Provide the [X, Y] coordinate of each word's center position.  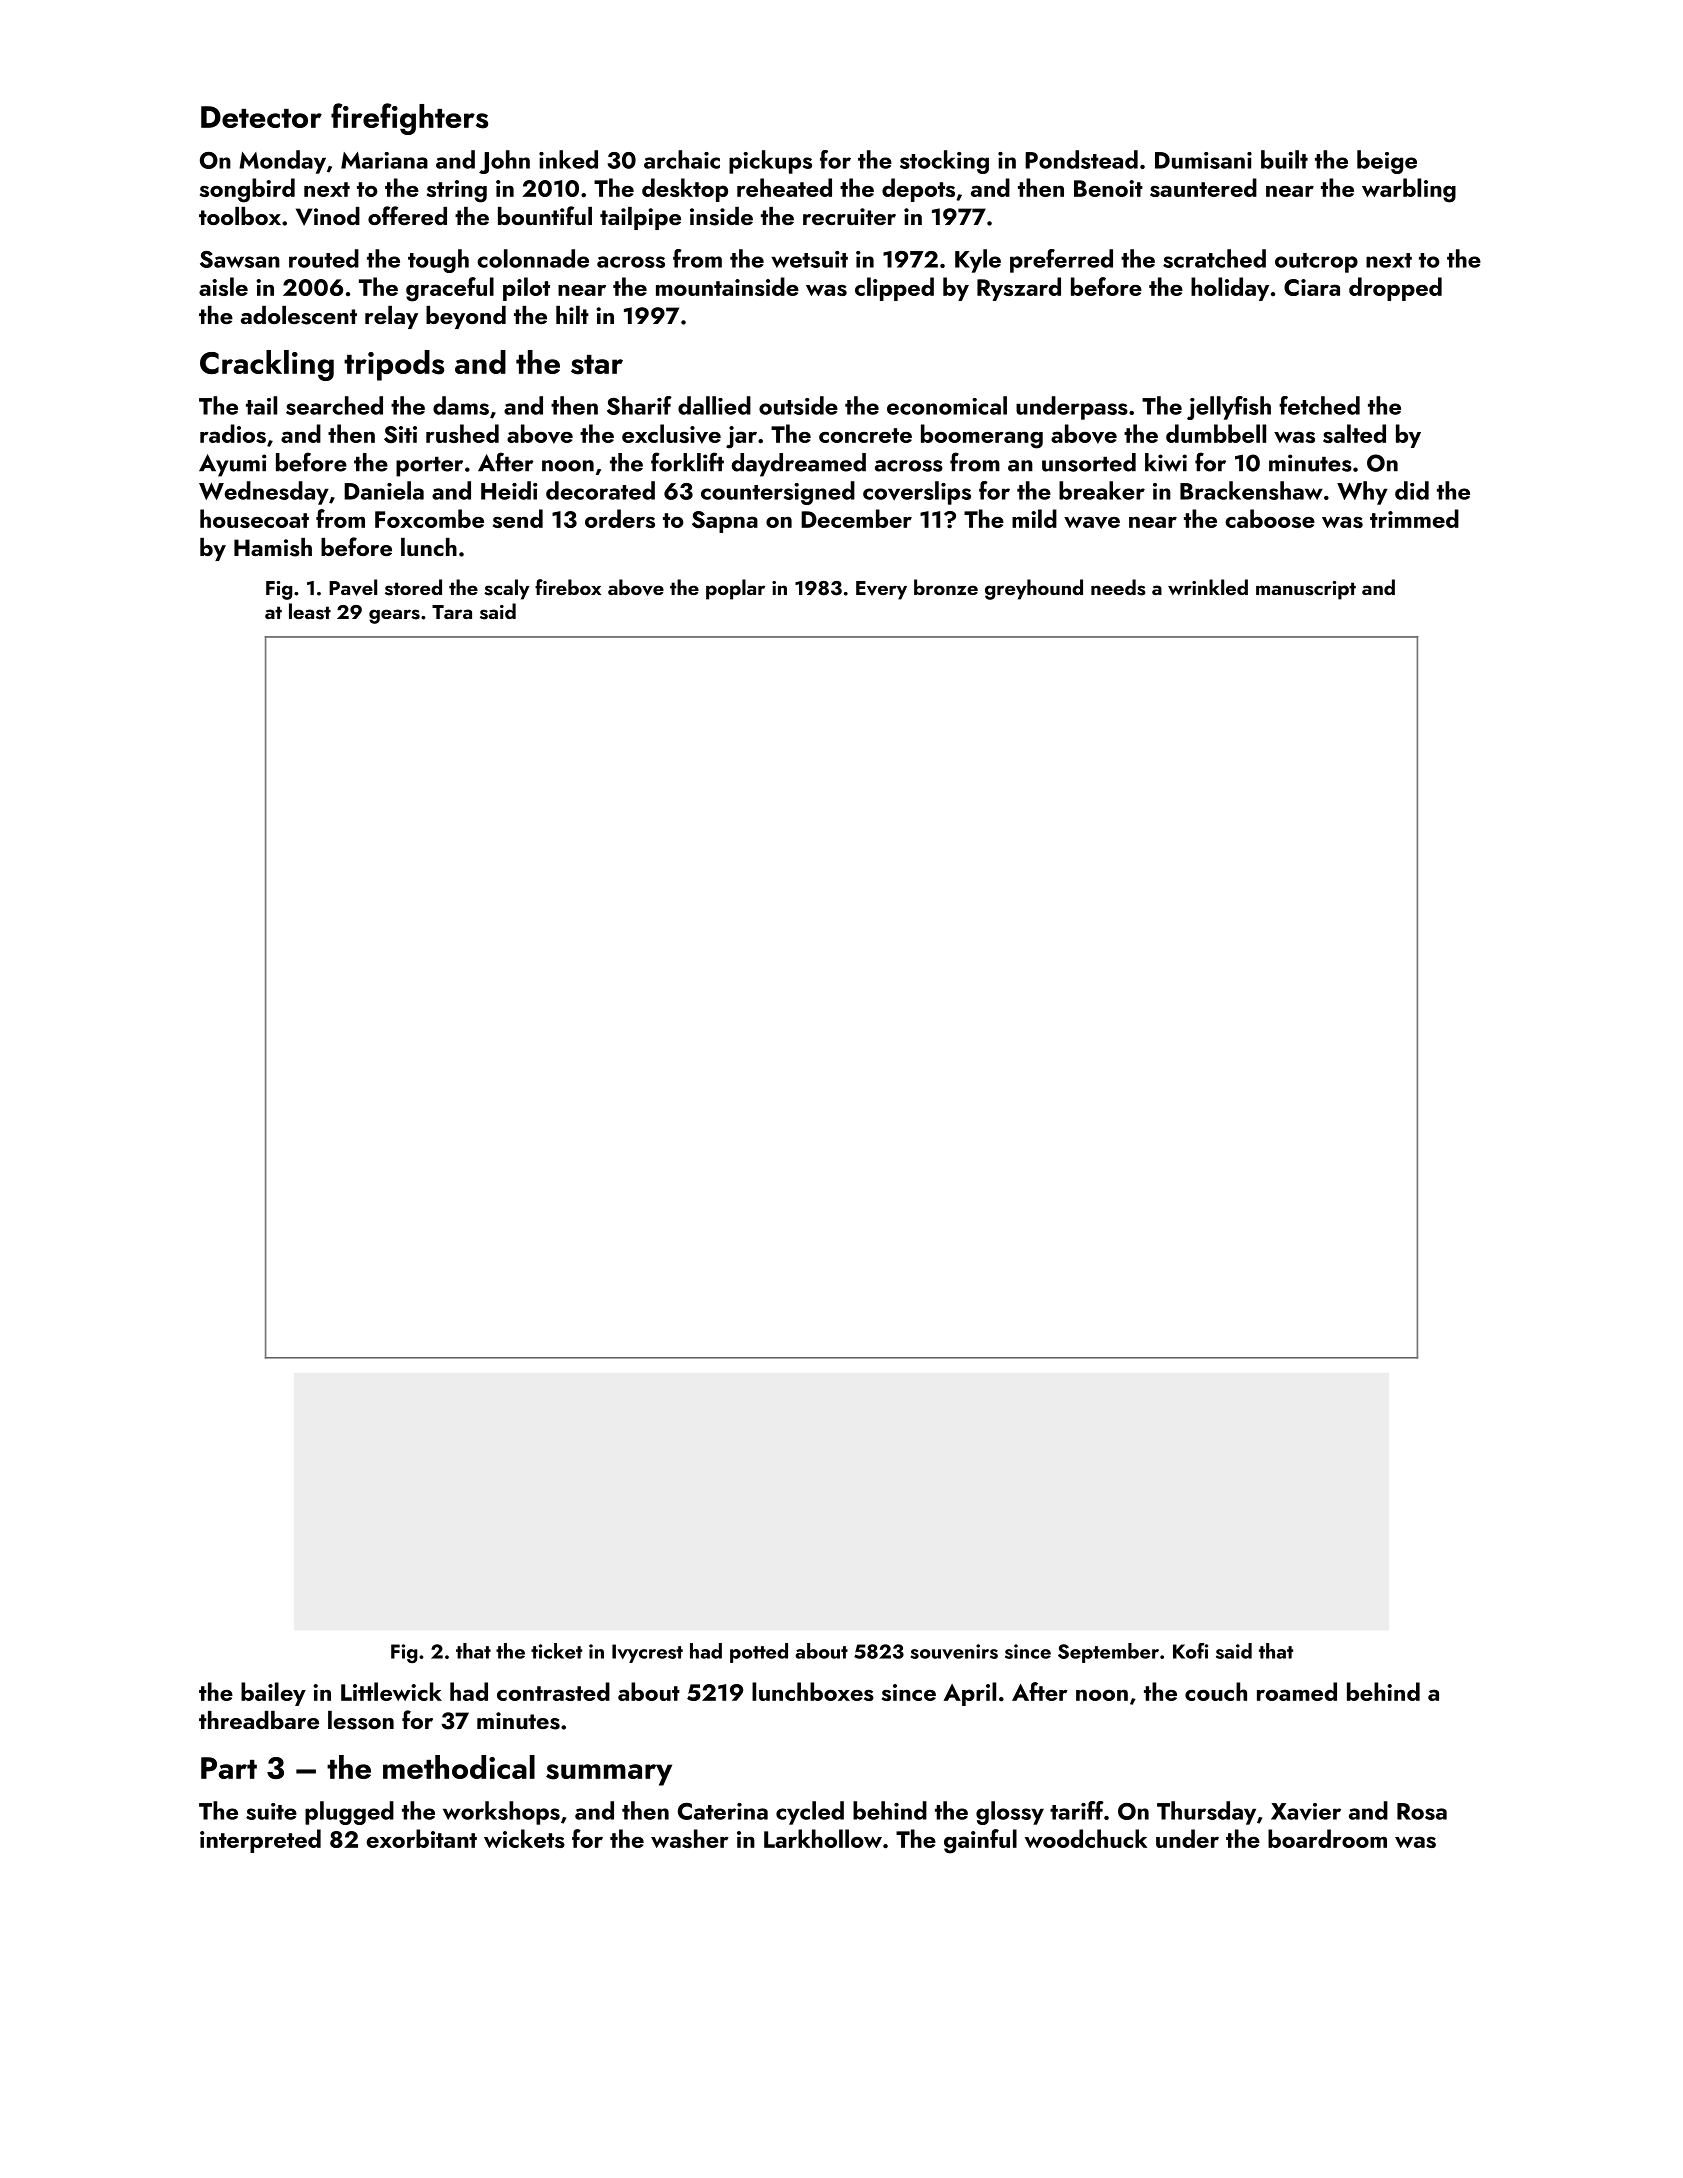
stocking [944, 162]
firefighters [409, 119]
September [1108, 1653]
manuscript [1306, 590]
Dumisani [1203, 160]
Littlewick [391, 1691]
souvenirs [954, 1651]
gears [394, 616]
